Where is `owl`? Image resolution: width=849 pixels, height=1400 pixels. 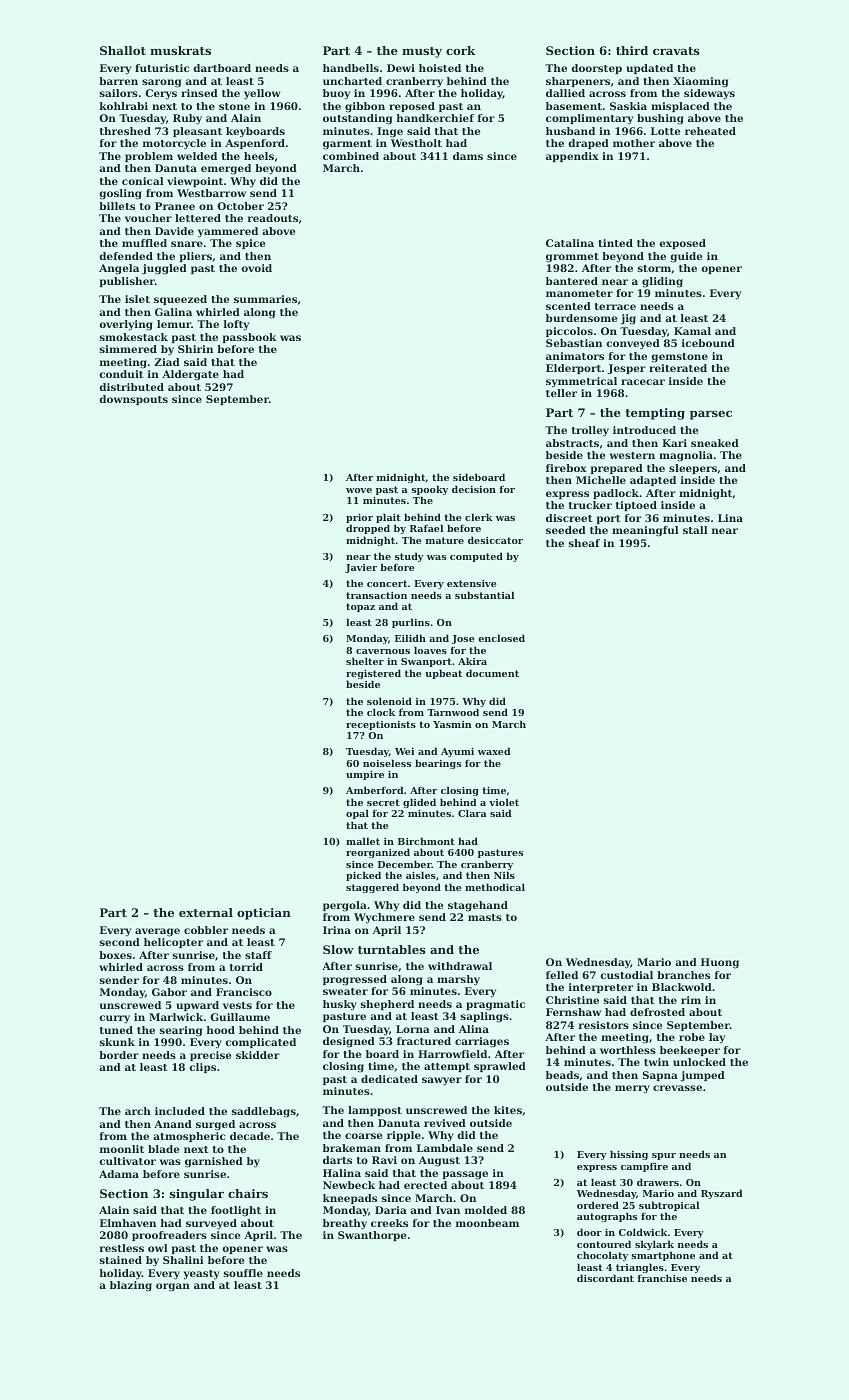
owl is located at coordinates (158, 1248).
